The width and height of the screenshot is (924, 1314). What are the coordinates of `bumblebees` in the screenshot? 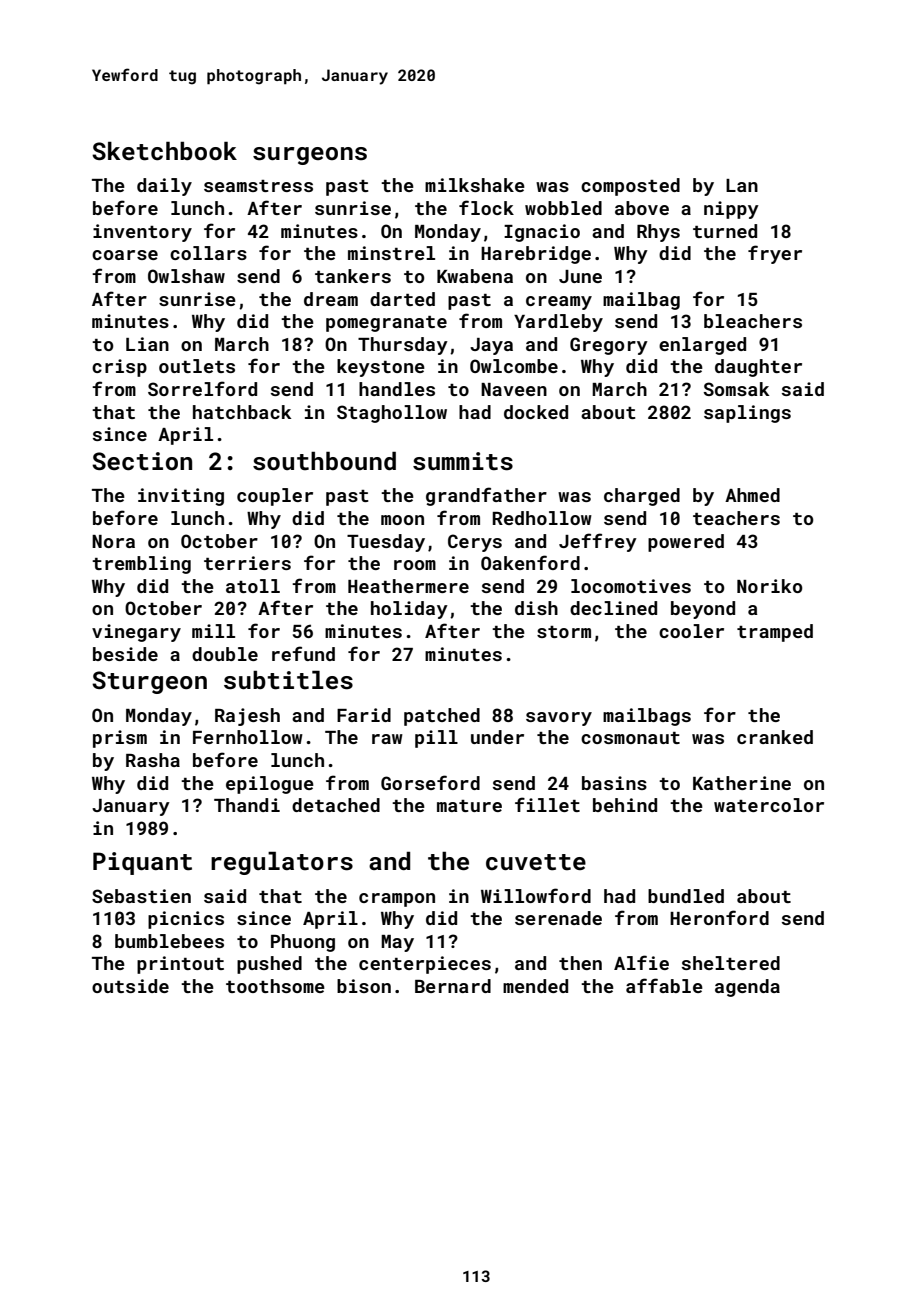 It's located at (169, 941).
